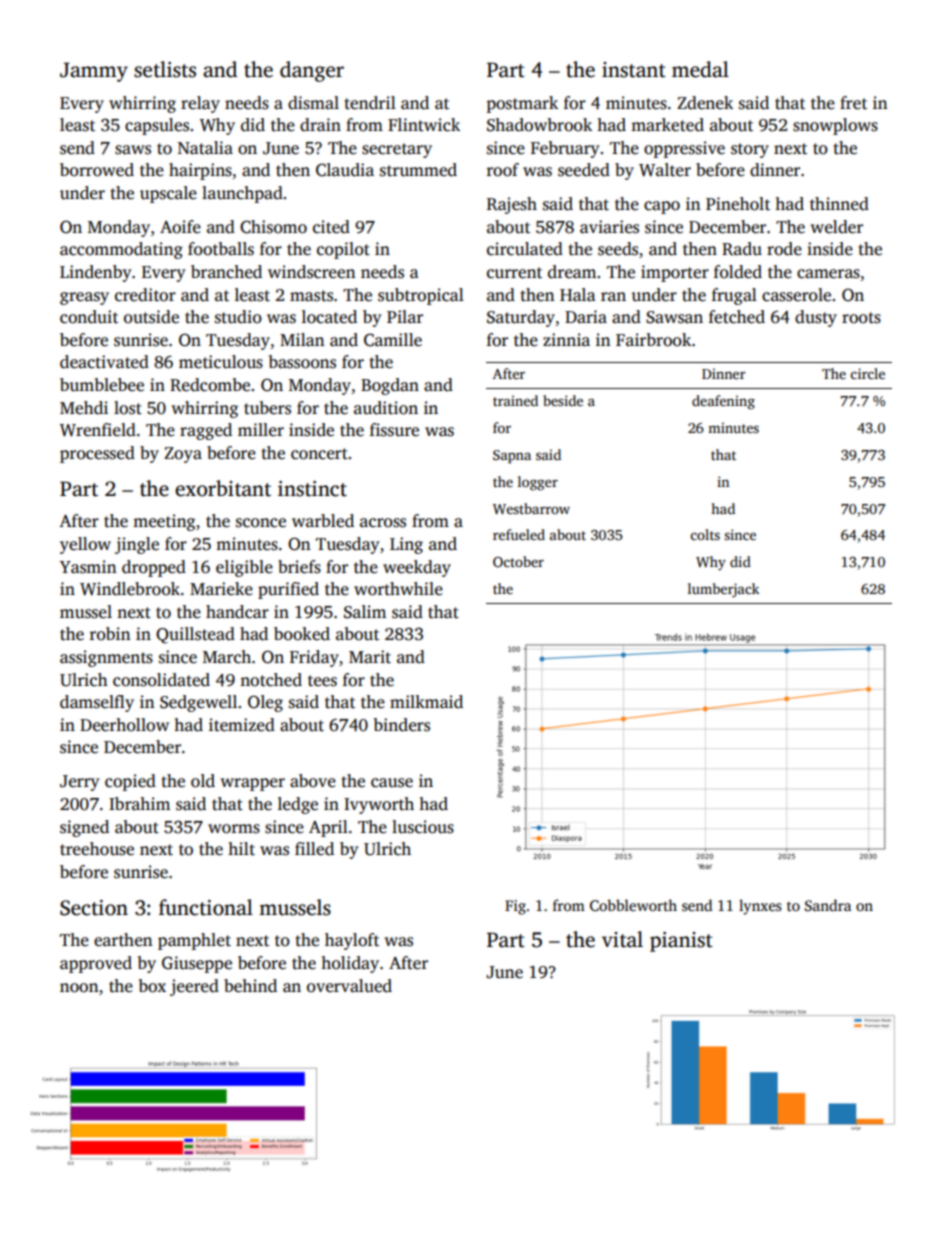 This image has height=1233, width=952. I want to click on behind, so click(250, 986).
